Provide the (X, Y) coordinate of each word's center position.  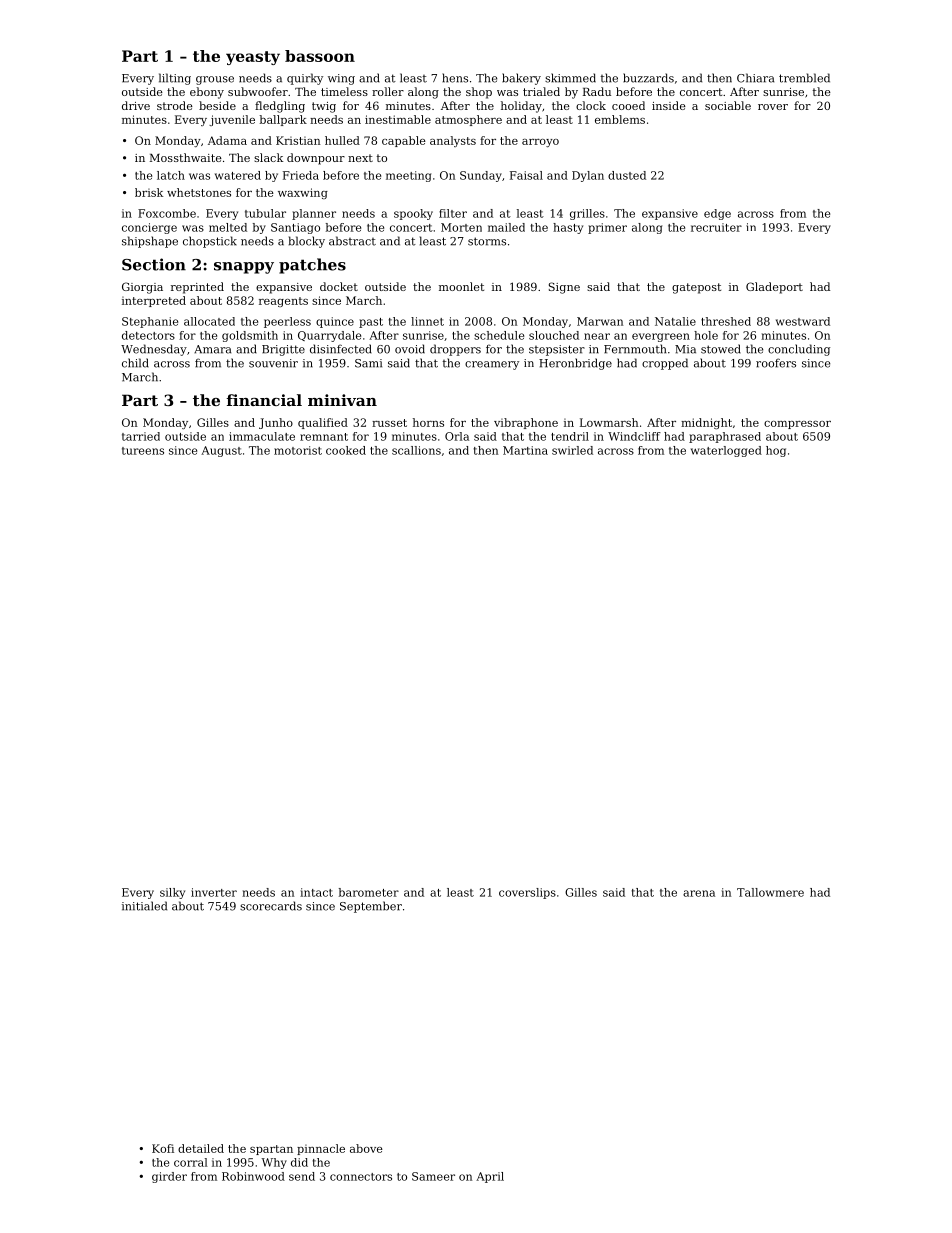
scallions (416, 450)
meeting (408, 176)
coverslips (527, 893)
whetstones (199, 192)
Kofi (163, 1148)
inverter (214, 892)
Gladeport (774, 288)
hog (776, 451)
